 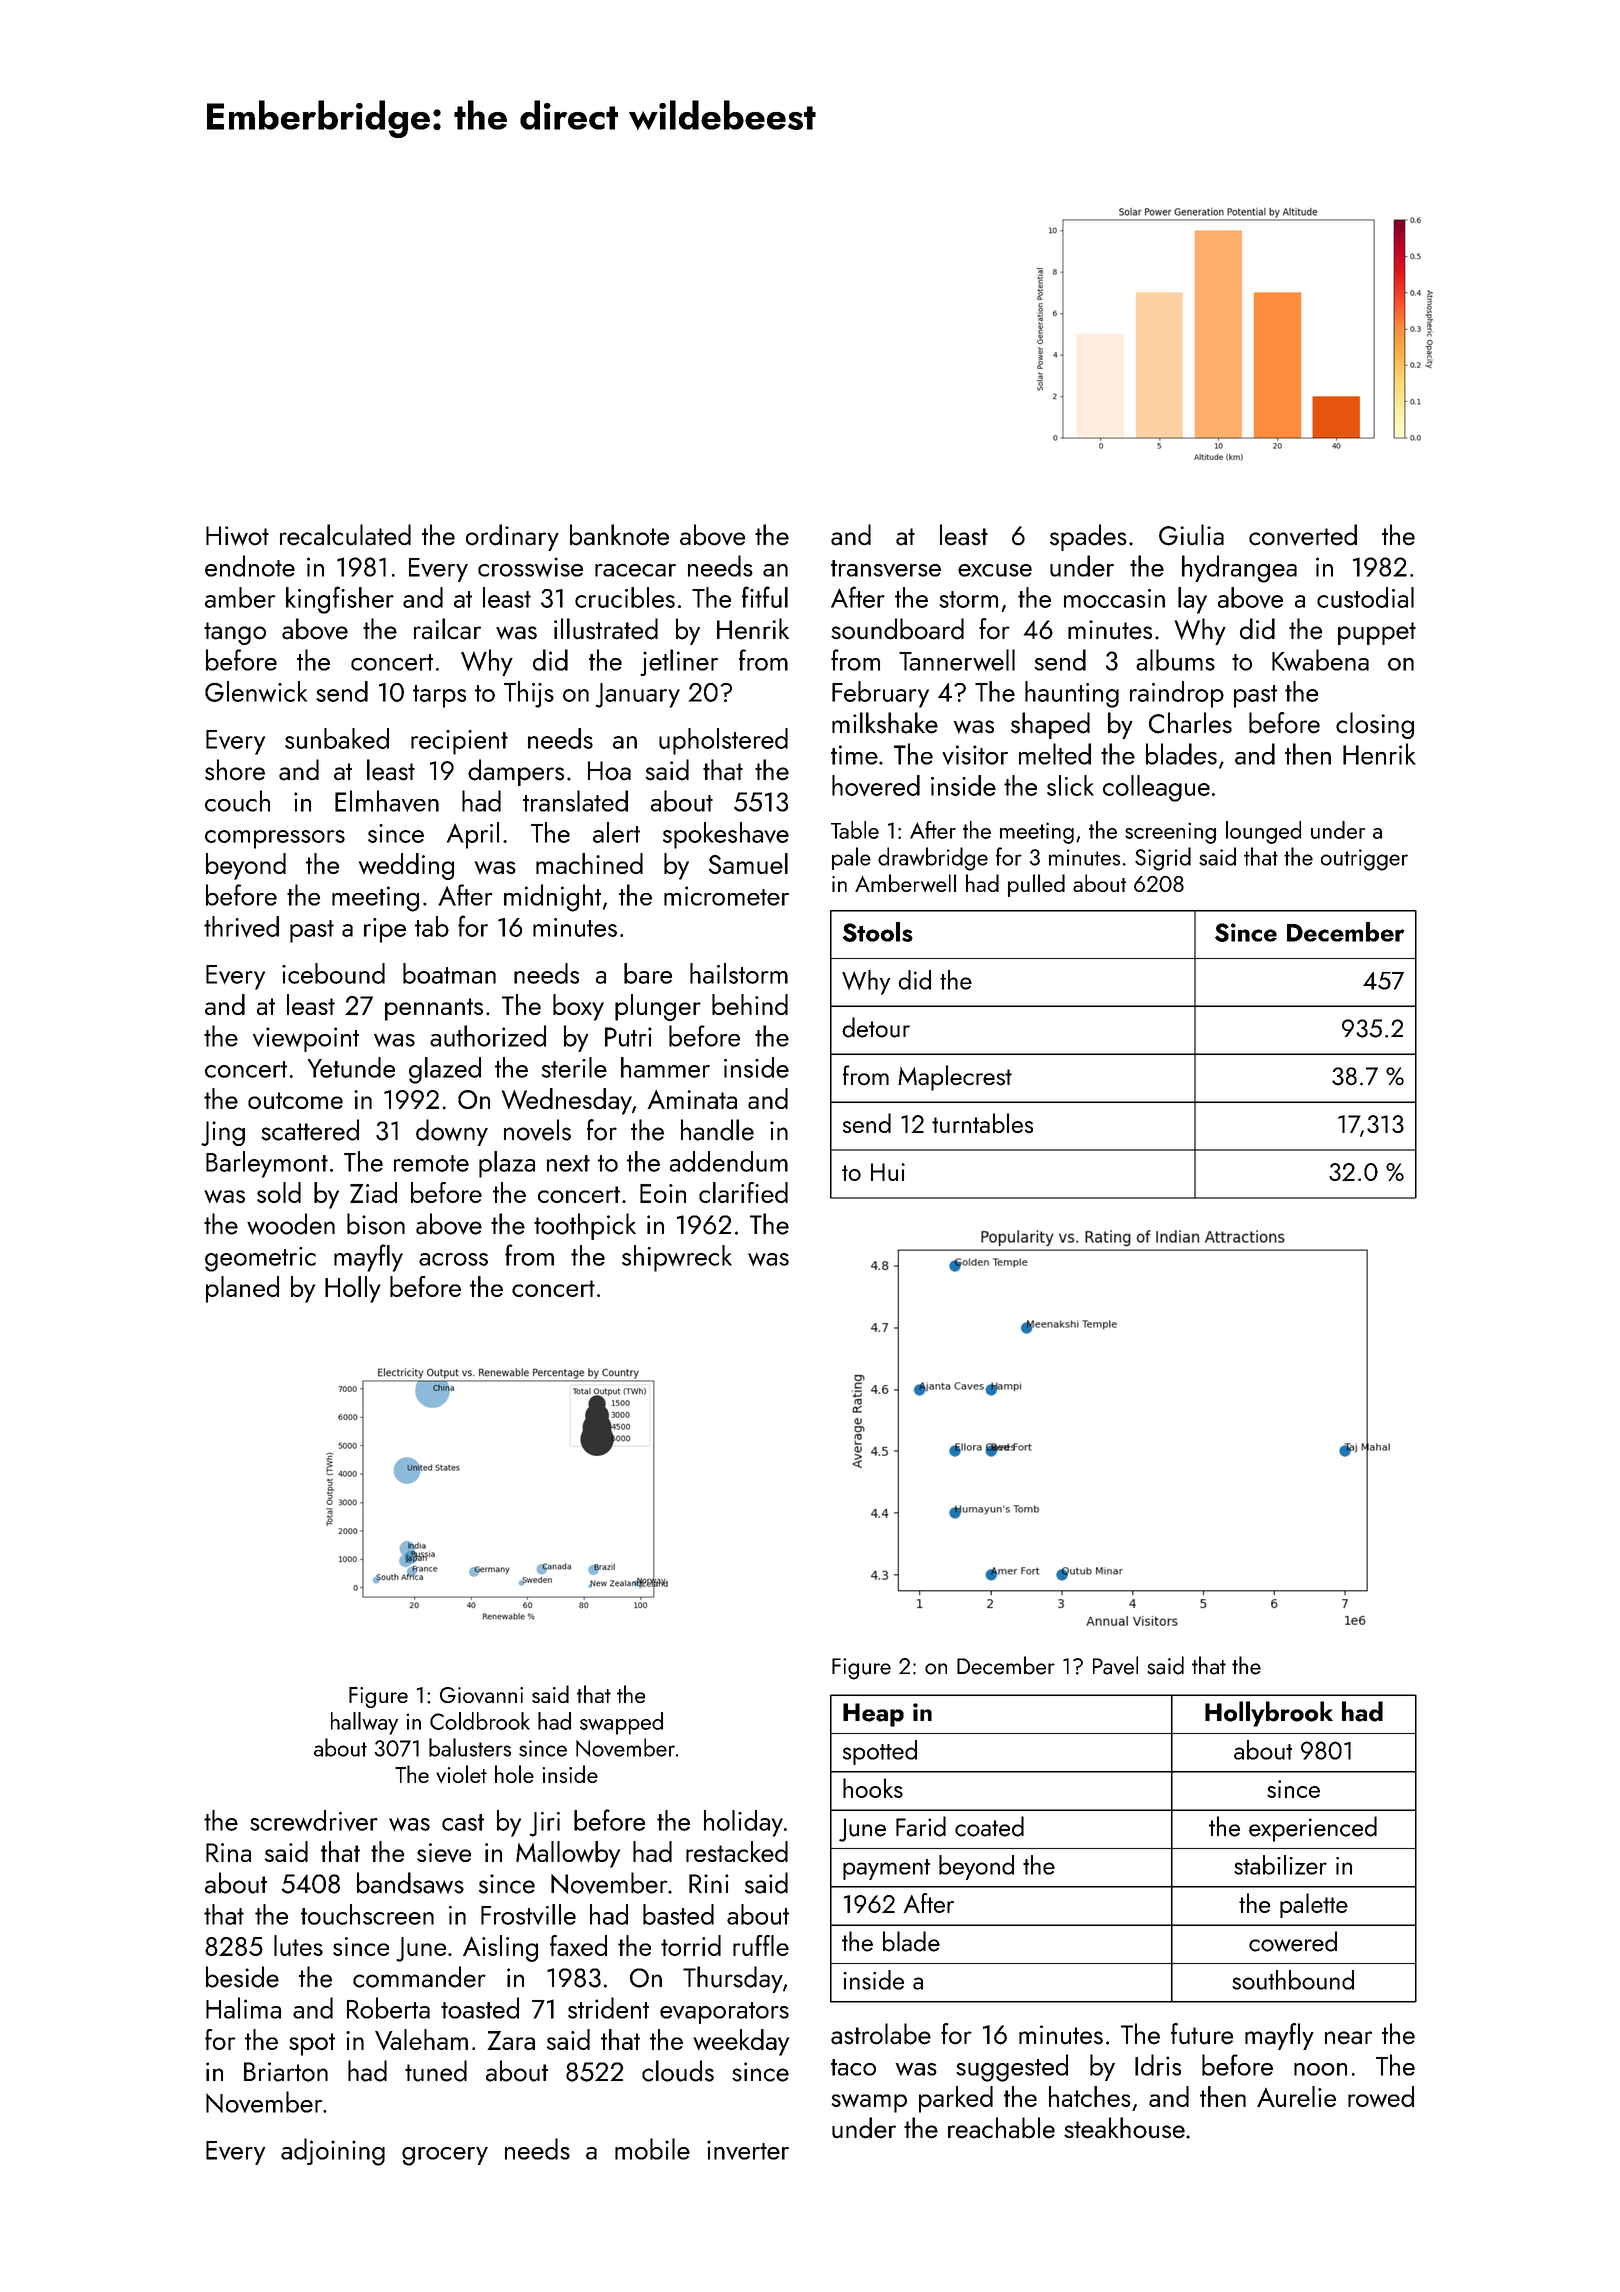 What do you see at coordinates (608, 2008) in the page?
I see `strident` at bounding box center [608, 2008].
